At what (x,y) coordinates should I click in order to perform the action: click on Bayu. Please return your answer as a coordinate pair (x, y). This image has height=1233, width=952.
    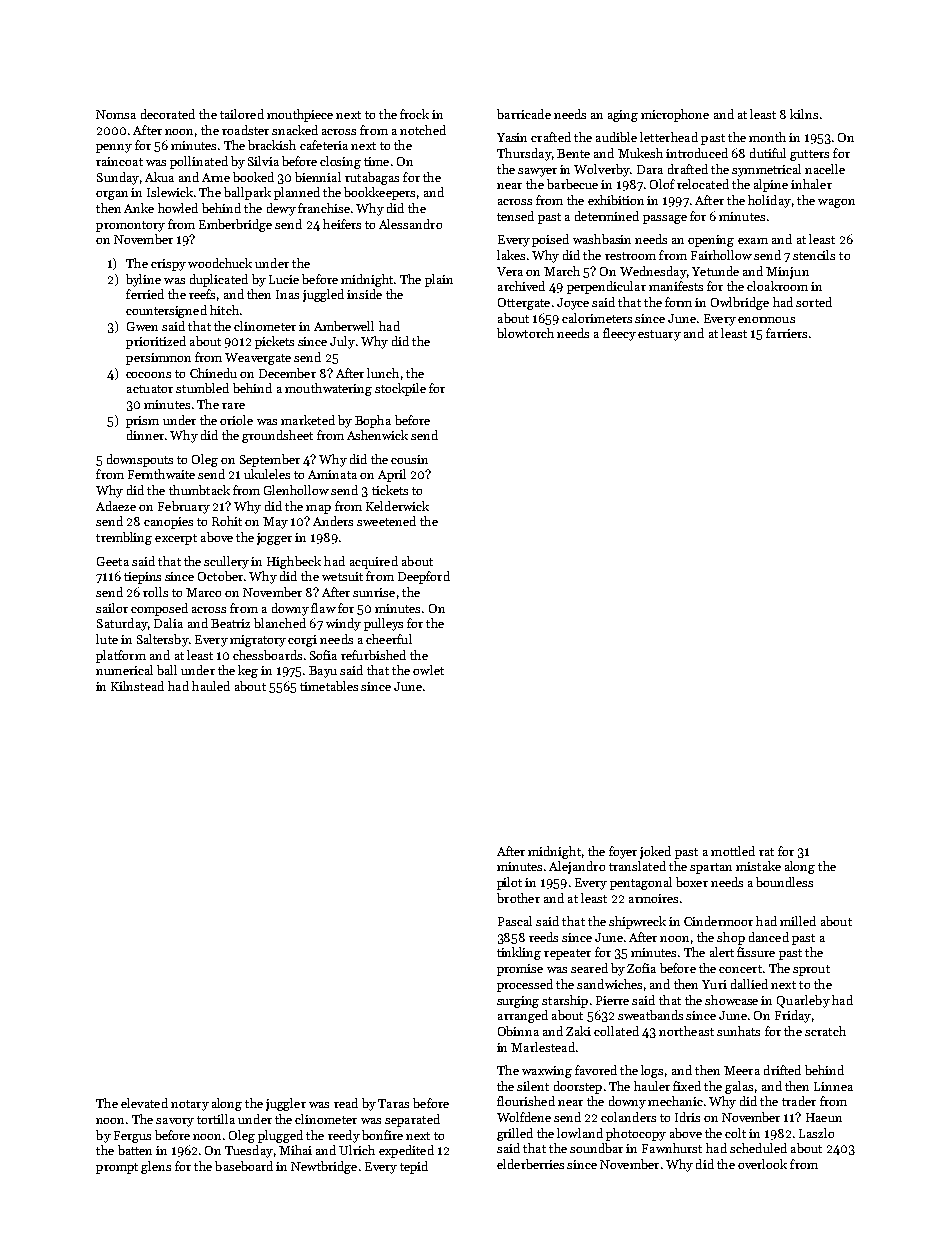
    Looking at the image, I should click on (323, 672).
